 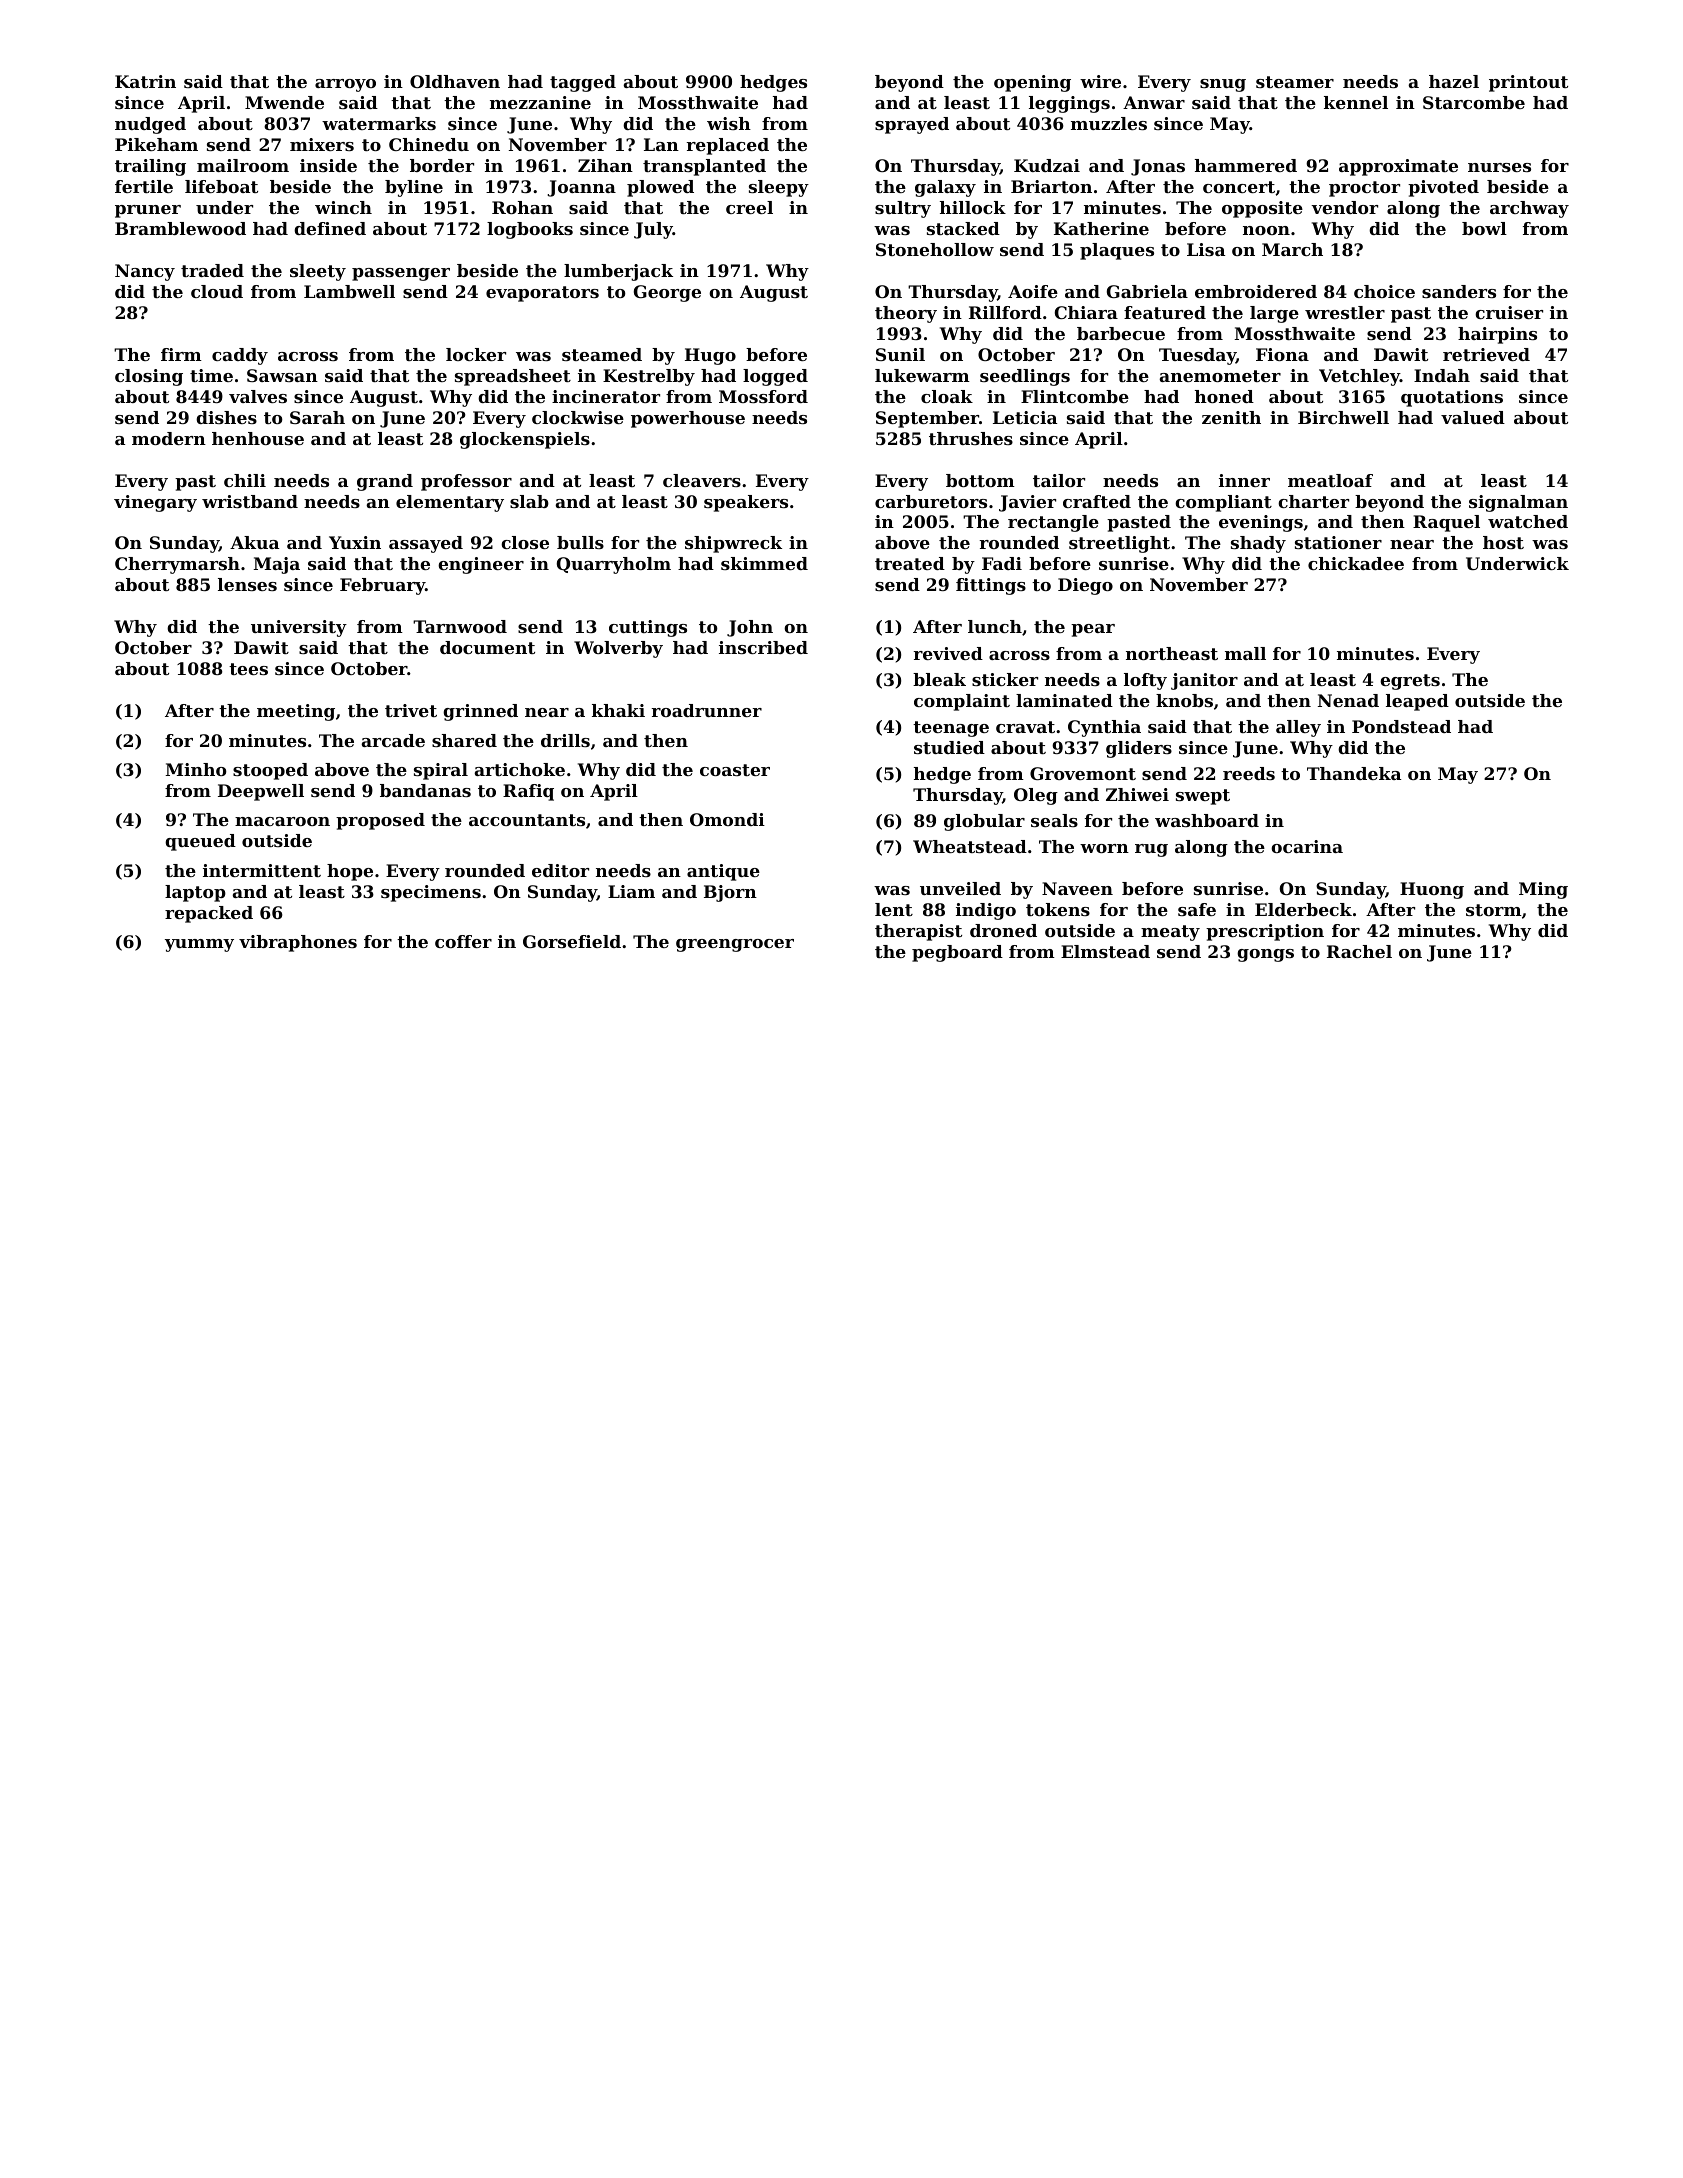 What do you see at coordinates (525, 542) in the screenshot?
I see `close` at bounding box center [525, 542].
